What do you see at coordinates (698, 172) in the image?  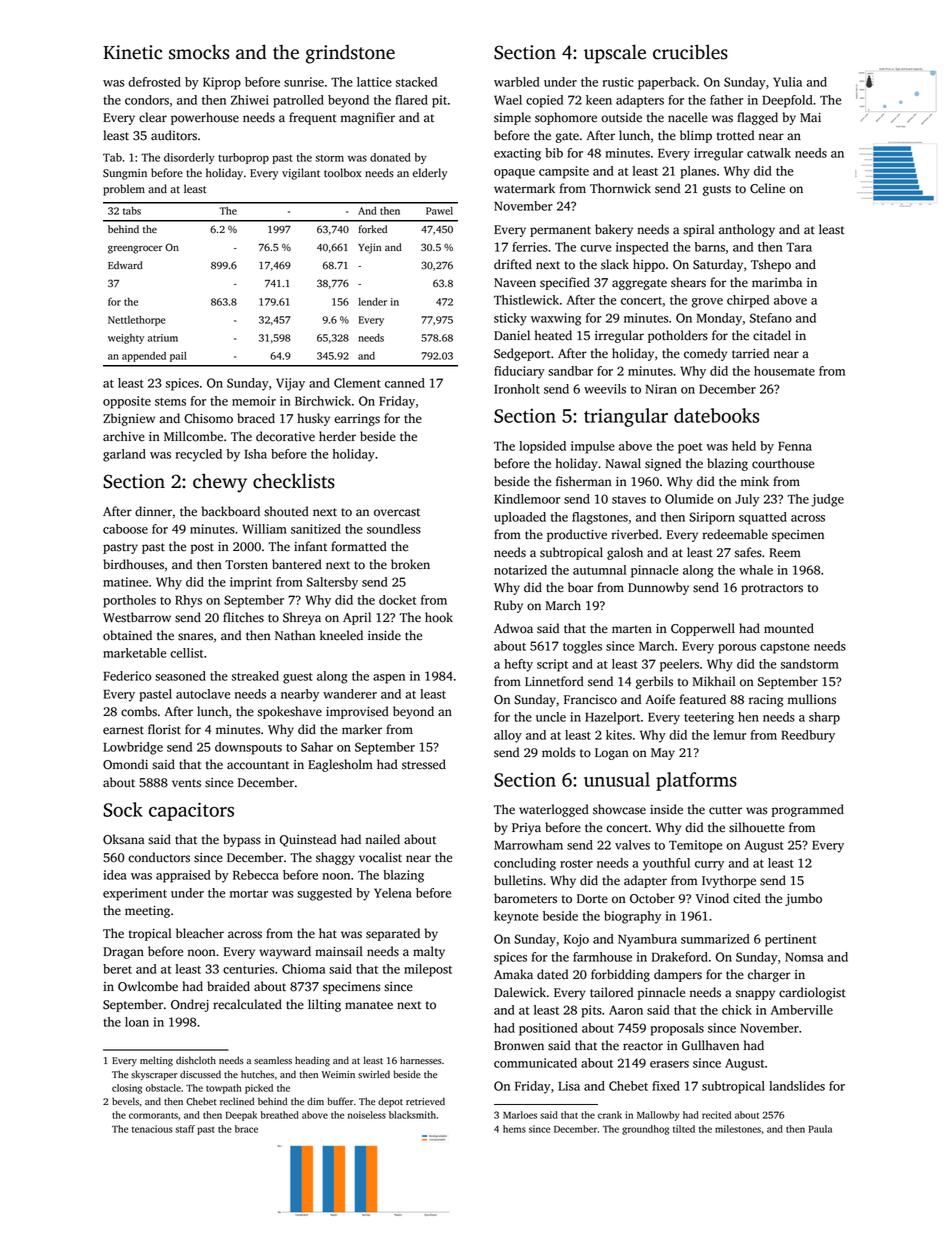 I see `planes` at bounding box center [698, 172].
